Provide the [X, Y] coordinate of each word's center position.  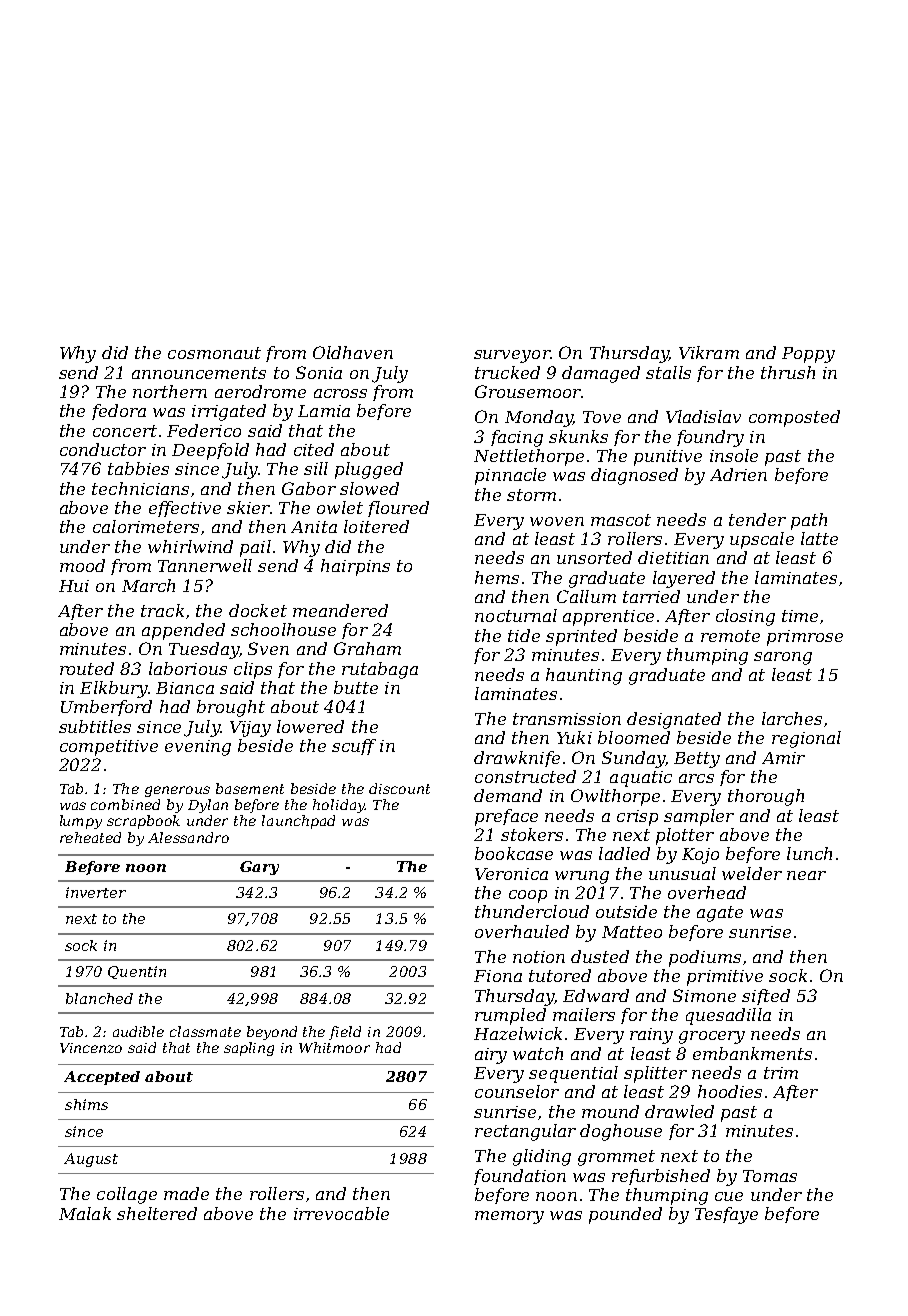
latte [819, 538]
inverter [96, 892]
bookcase [514, 853]
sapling [249, 1049]
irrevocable [341, 1213]
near [806, 875]
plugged [369, 470]
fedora [119, 412]
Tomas [770, 1176]
